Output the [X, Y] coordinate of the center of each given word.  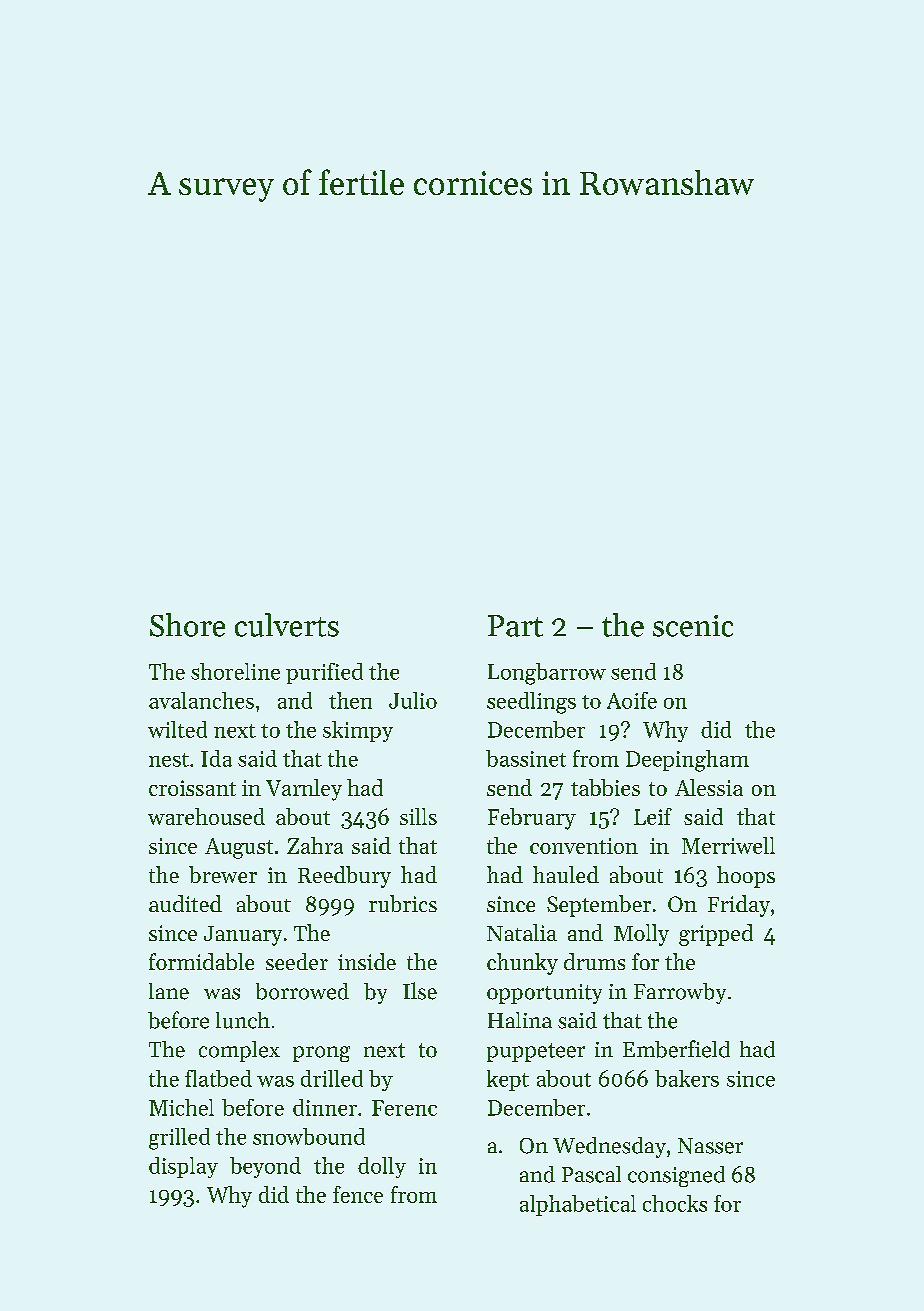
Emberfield [676, 1049]
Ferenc [404, 1108]
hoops [746, 877]
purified [324, 673]
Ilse [420, 991]
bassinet [526, 758]
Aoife [632, 700]
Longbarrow [547, 674]
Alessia [709, 787]
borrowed [302, 991]
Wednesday [609, 1147]
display [183, 1167]
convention [584, 846]
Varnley [304, 790]
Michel [181, 1107]
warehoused [206, 816]
